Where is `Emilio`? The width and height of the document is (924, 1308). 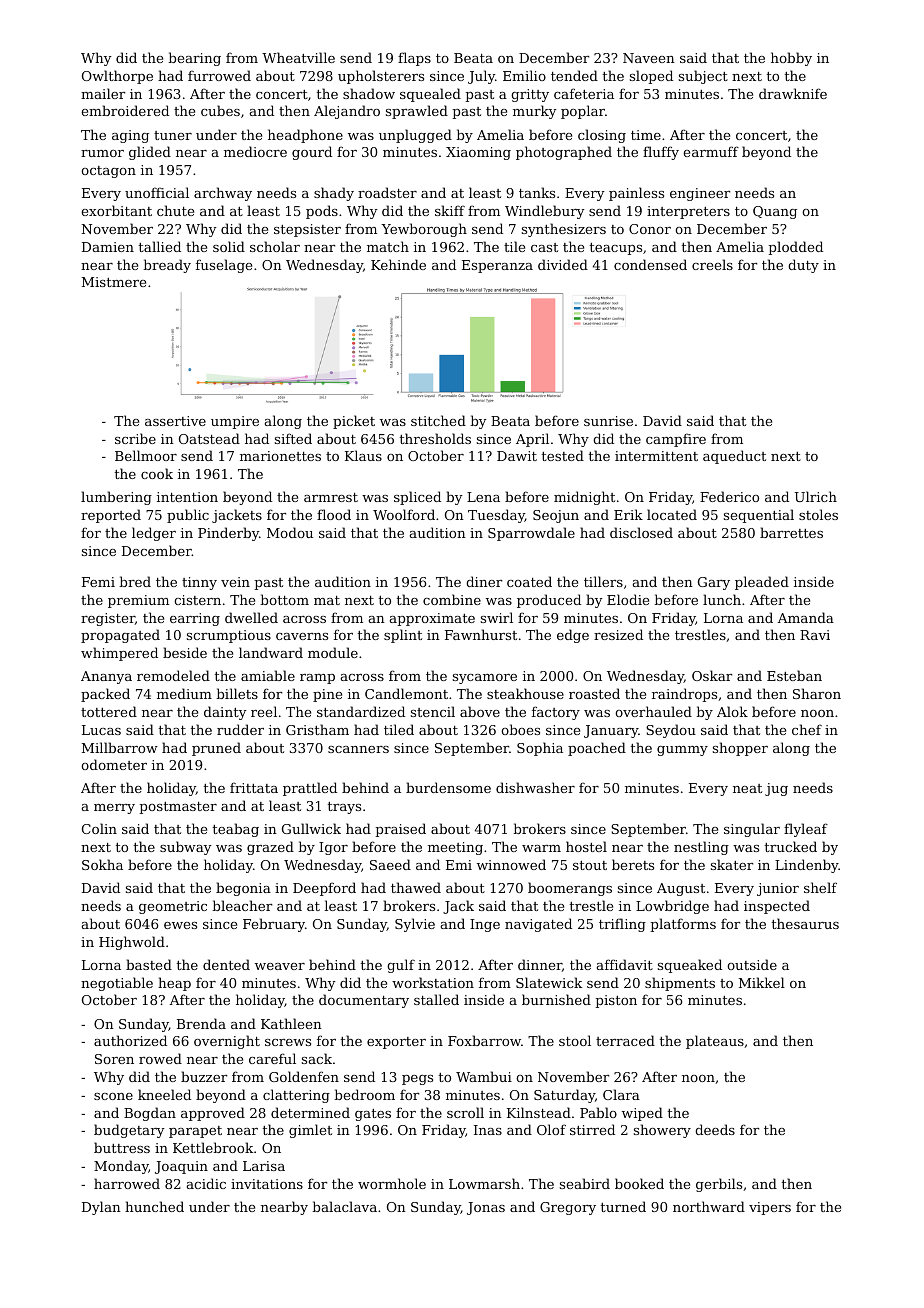
Emilio is located at coordinates (524, 75).
